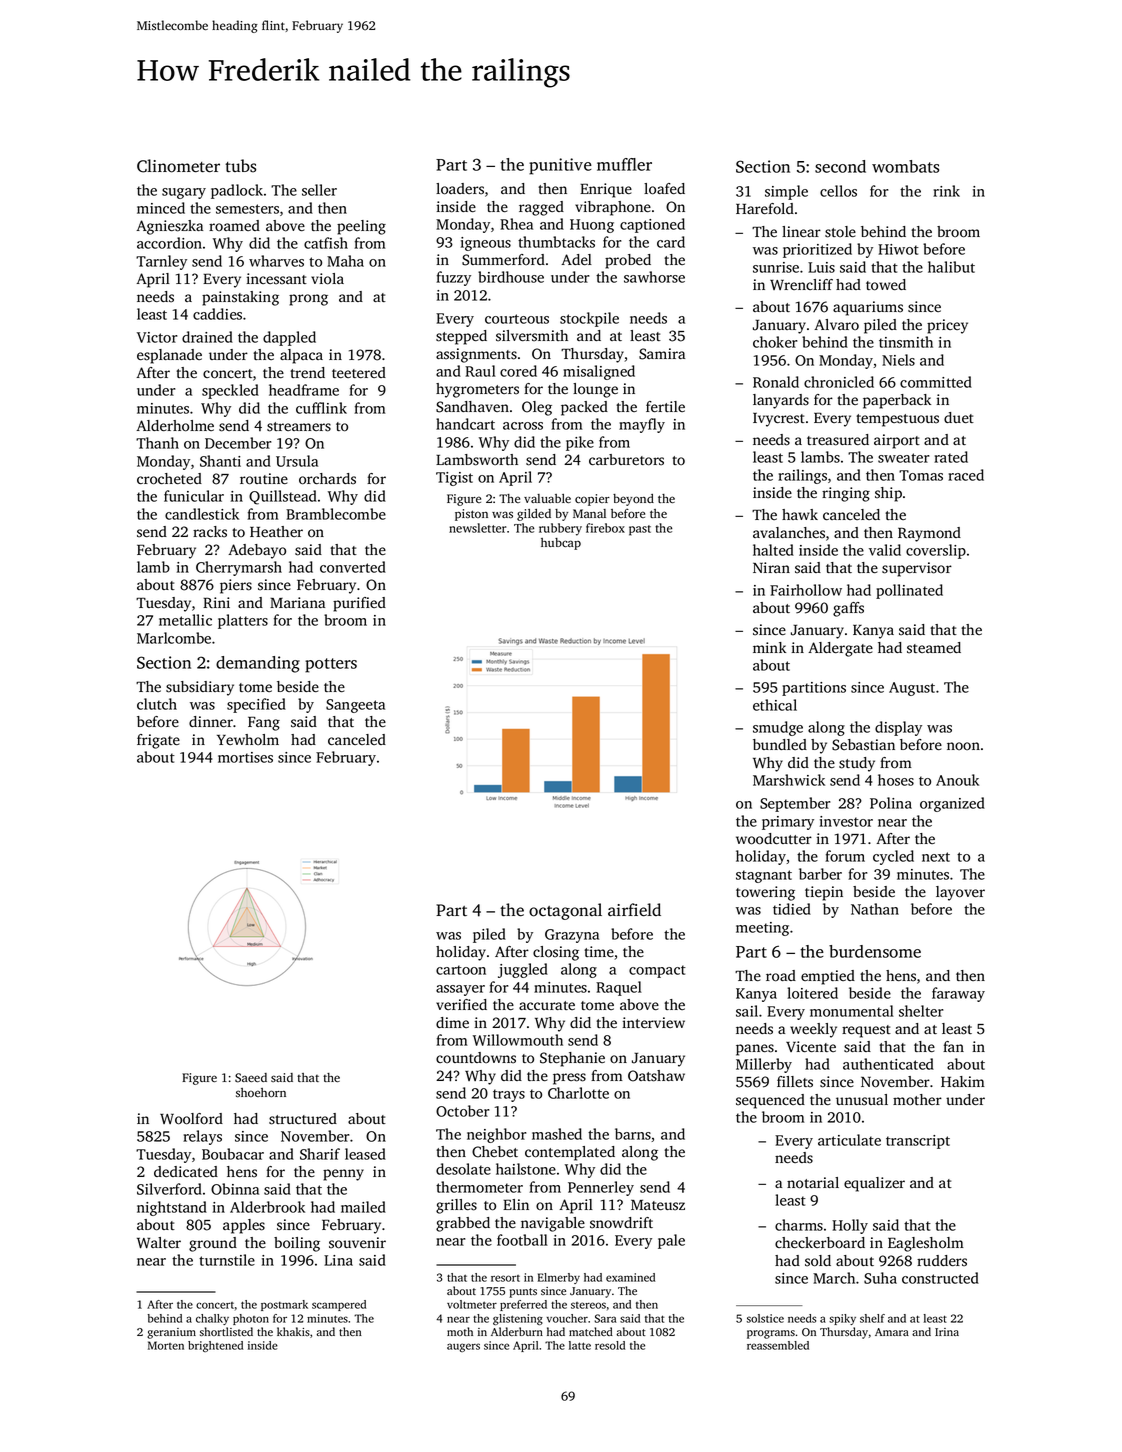 The height and width of the document is (1452, 1122). I want to click on cartoon, so click(461, 970).
